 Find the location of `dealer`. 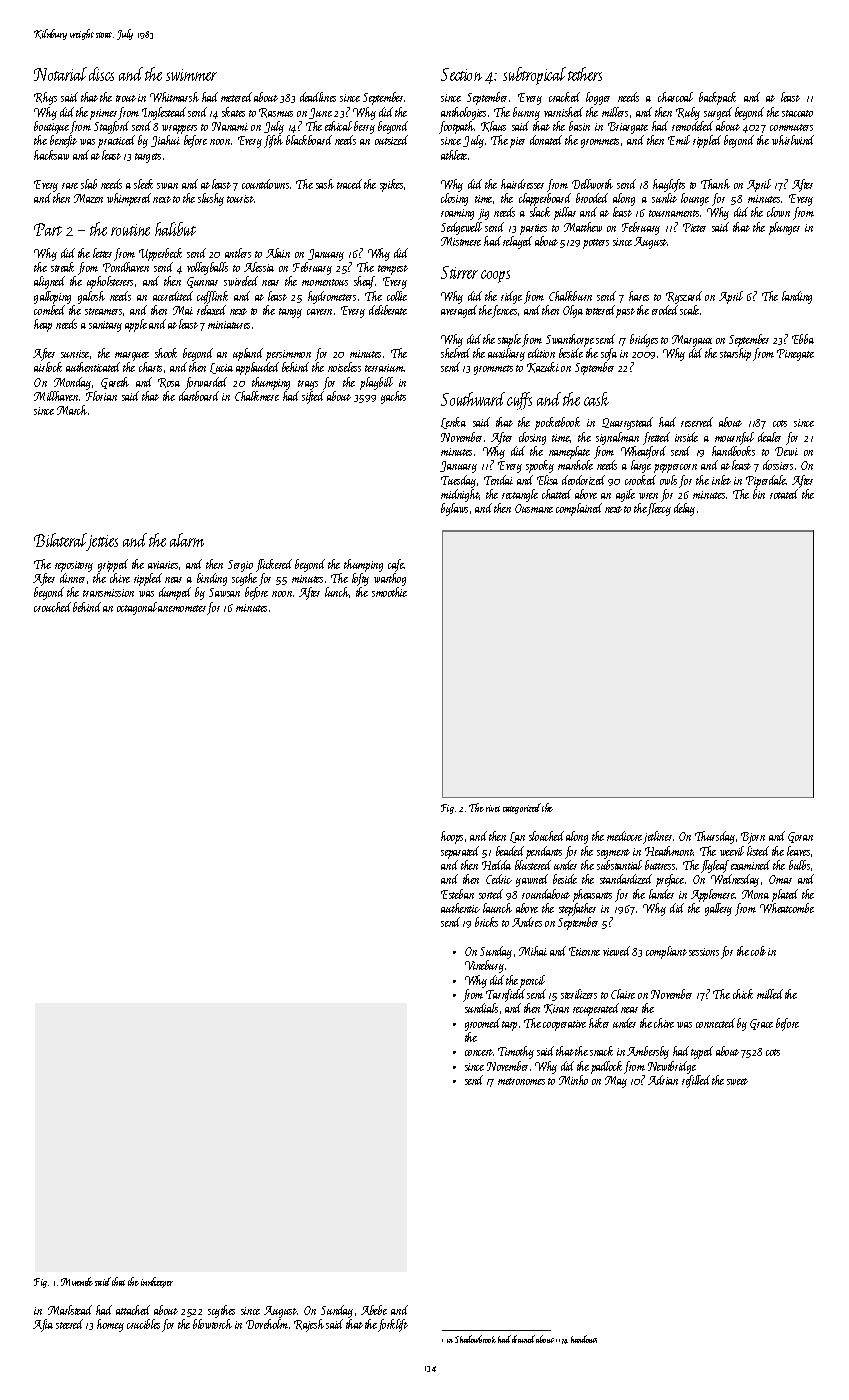

dealer is located at coordinates (769, 437).
